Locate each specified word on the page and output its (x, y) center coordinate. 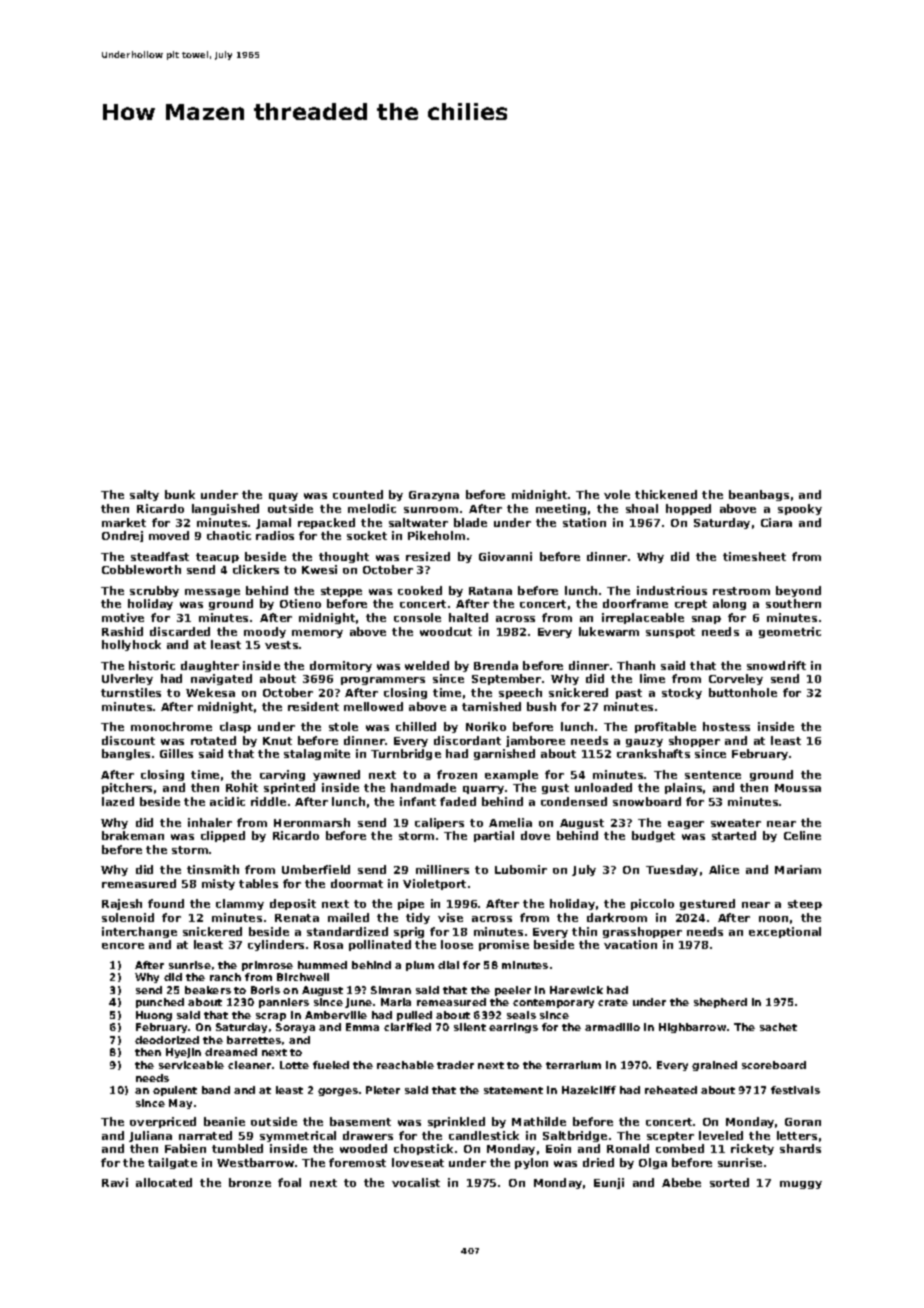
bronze (250, 1182)
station (584, 522)
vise (450, 917)
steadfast (160, 556)
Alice (724, 869)
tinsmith (213, 869)
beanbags (759, 495)
